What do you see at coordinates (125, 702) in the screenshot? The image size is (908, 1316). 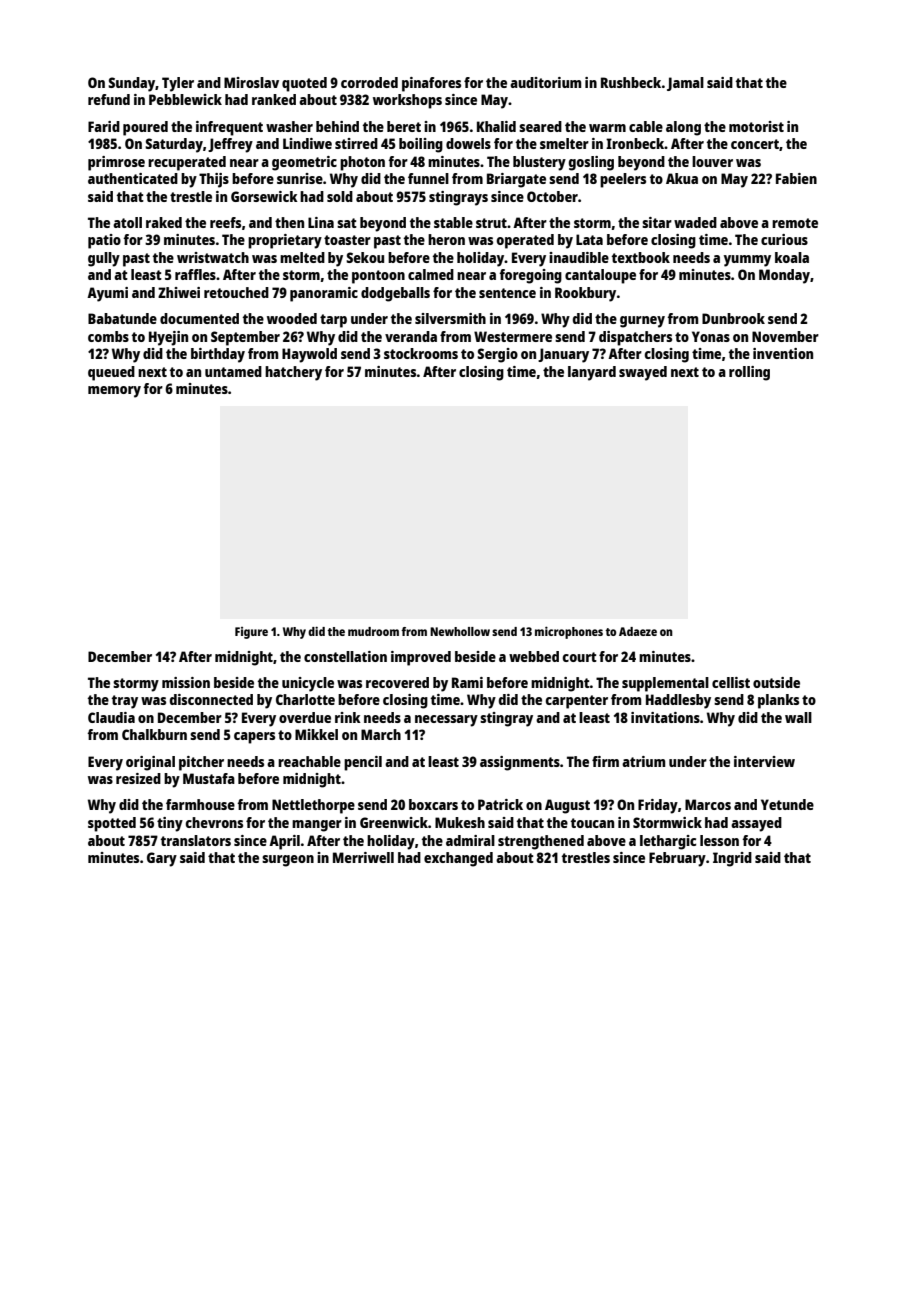 I see `tray` at bounding box center [125, 702].
